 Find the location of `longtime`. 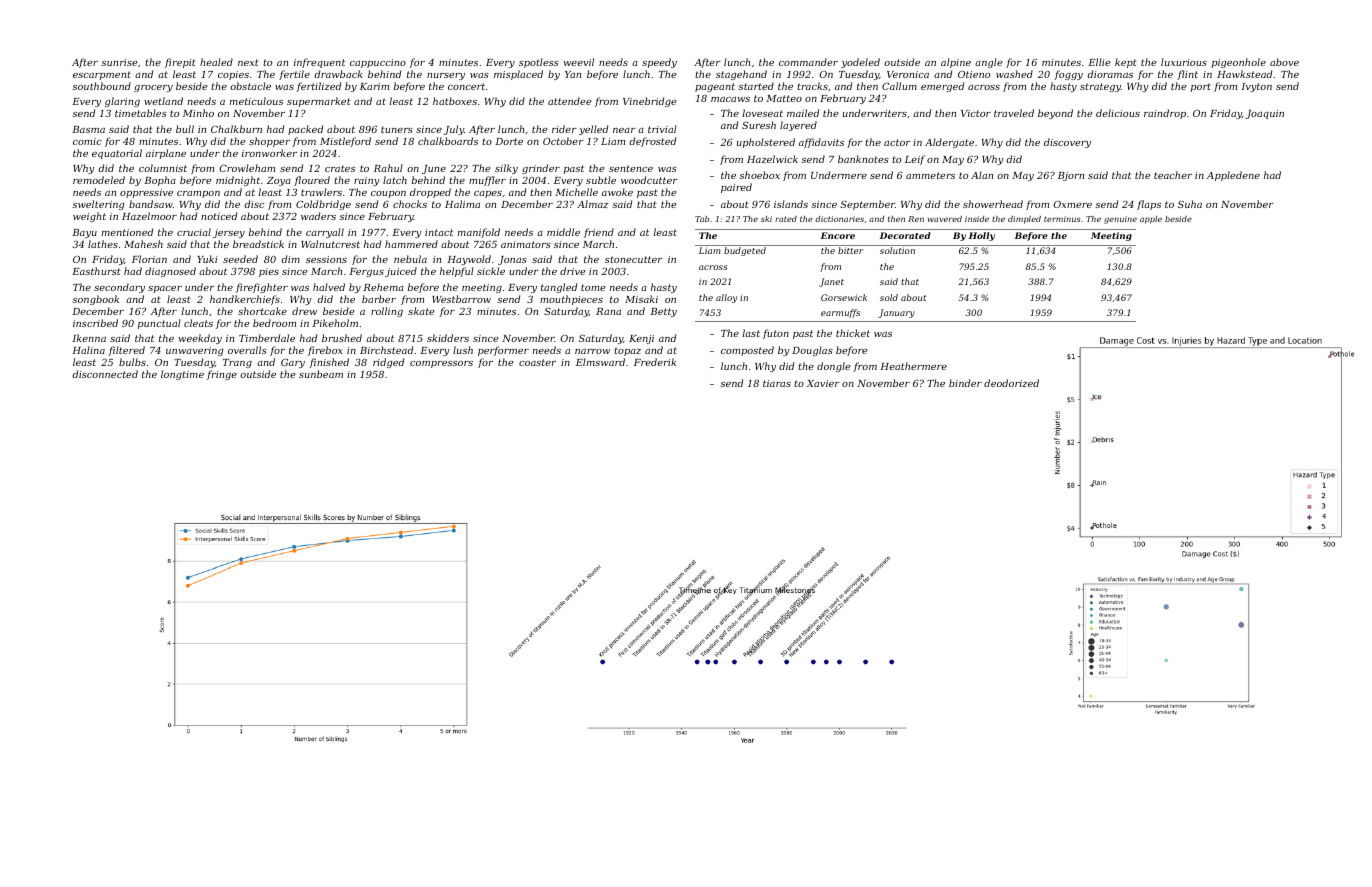

longtime is located at coordinates (182, 375).
